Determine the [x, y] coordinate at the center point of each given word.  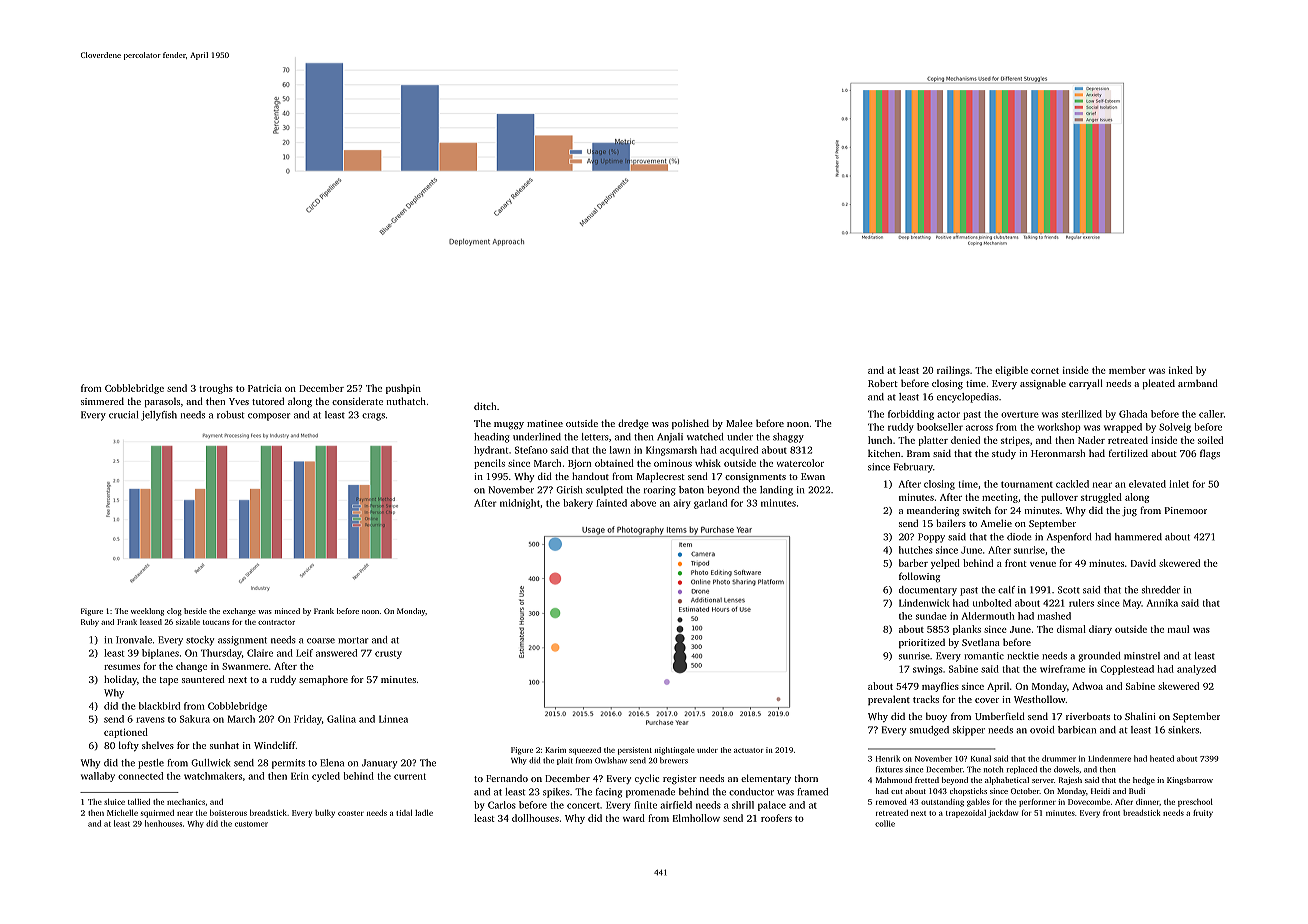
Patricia [265, 388]
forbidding [911, 415]
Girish [569, 490]
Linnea [393, 719]
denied [965, 440]
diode [1019, 537]
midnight [520, 504]
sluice [114, 802]
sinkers [1183, 730]
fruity [1203, 813]
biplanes [160, 654]
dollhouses [535, 818]
